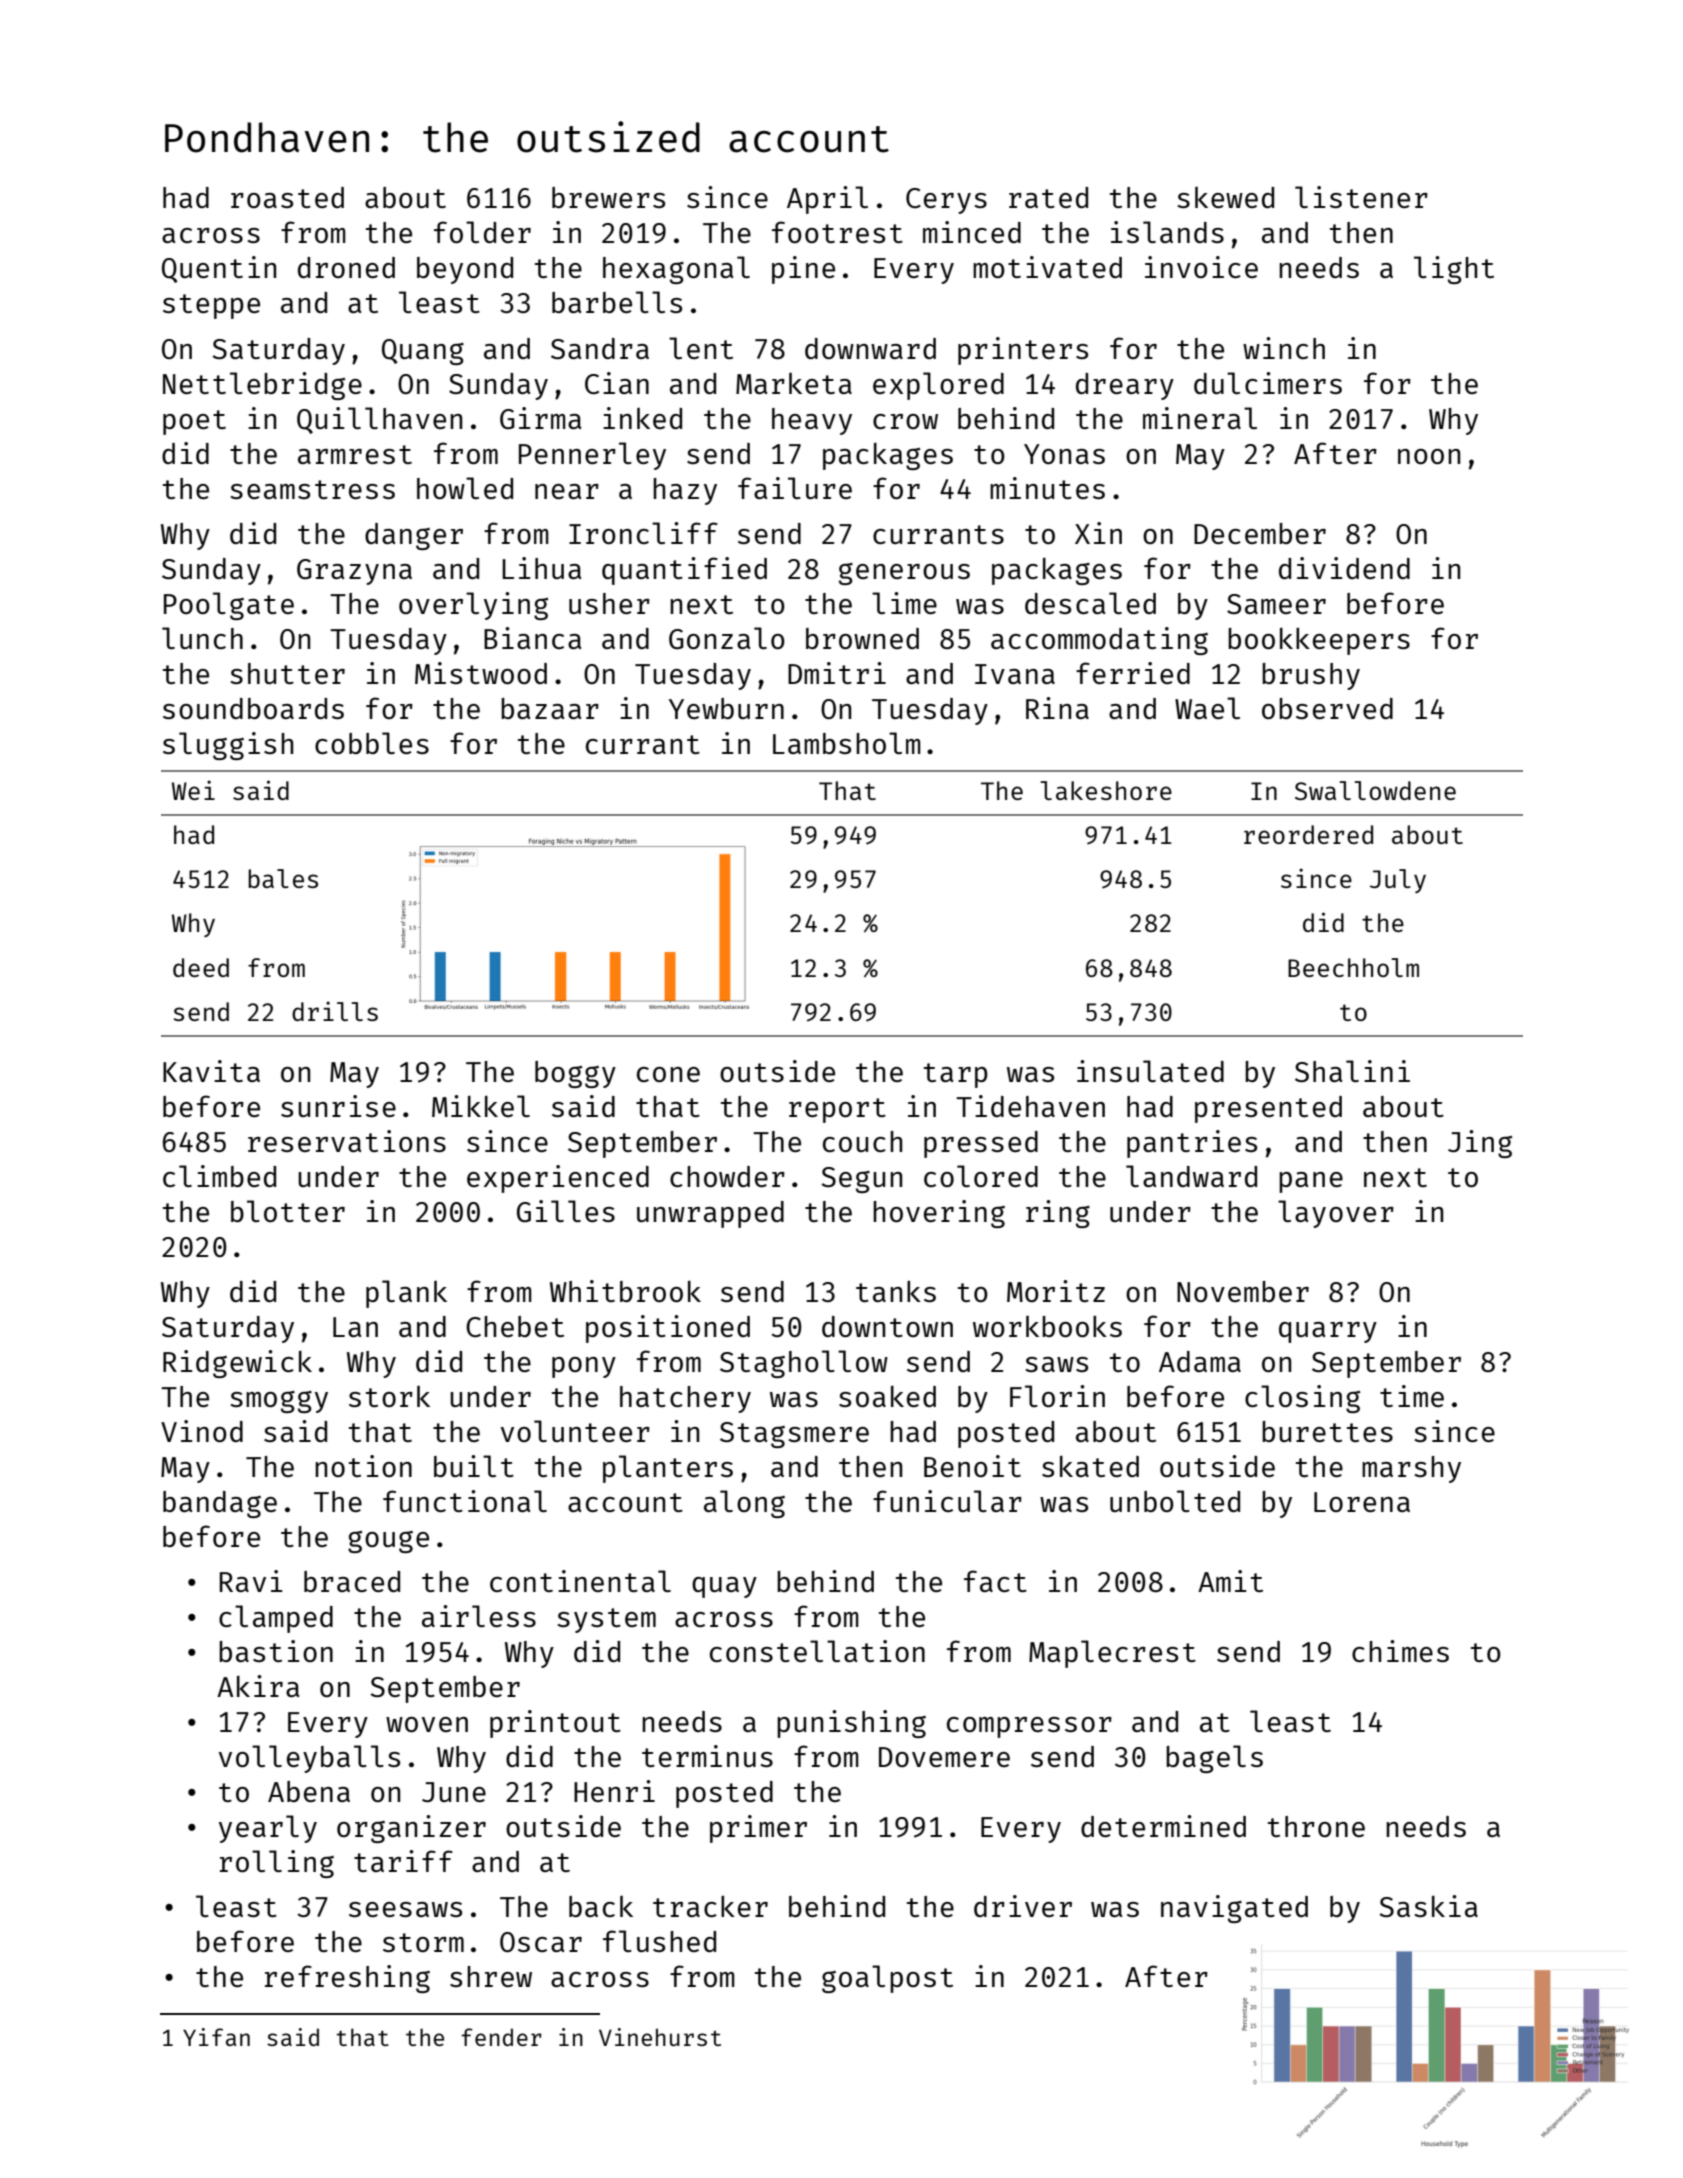  Describe the element at coordinates (1327, 1431) in the screenshot. I see `burettes` at that location.
